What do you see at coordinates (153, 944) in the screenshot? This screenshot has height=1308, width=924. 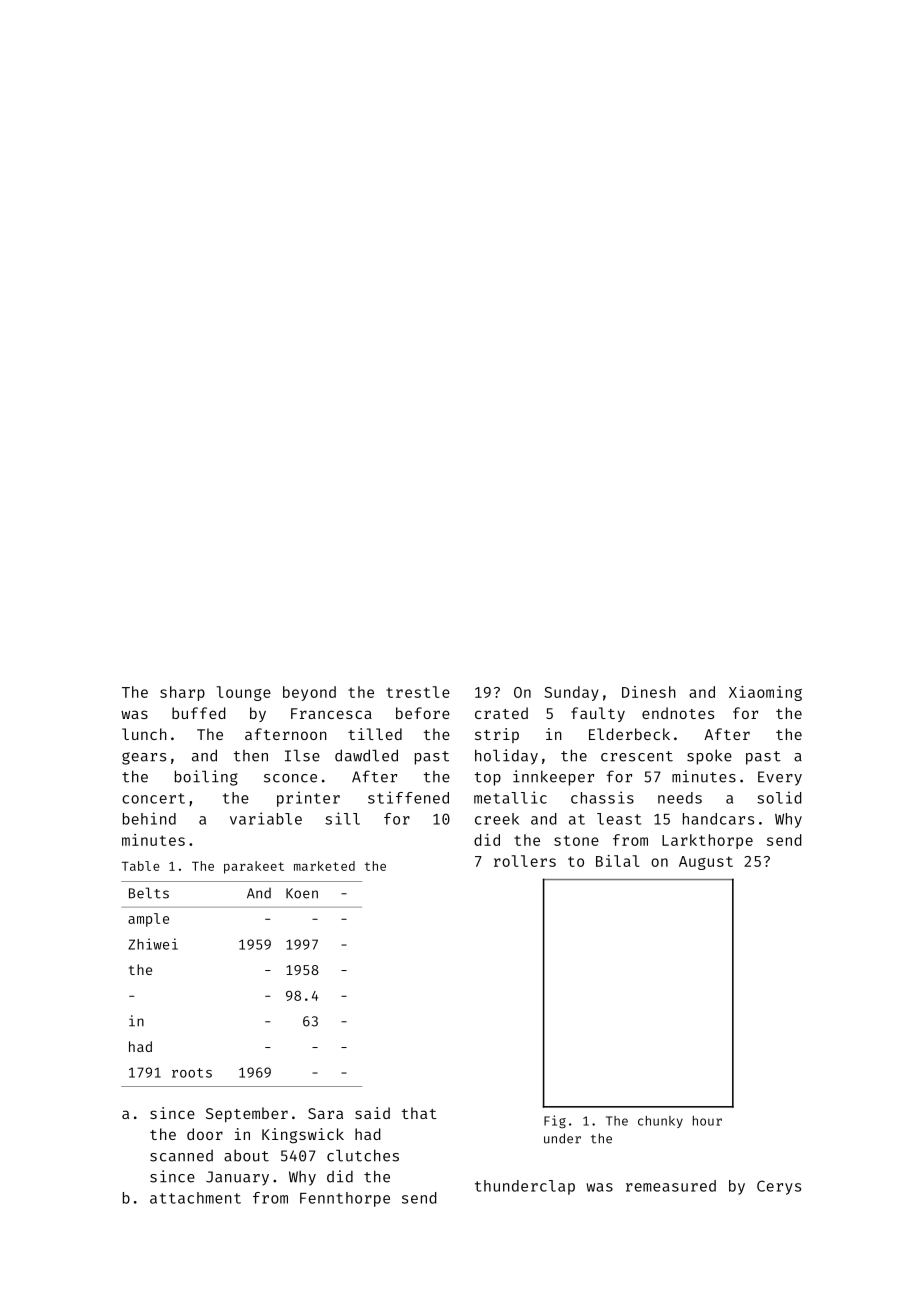 I see `Zhiwei` at bounding box center [153, 944].
